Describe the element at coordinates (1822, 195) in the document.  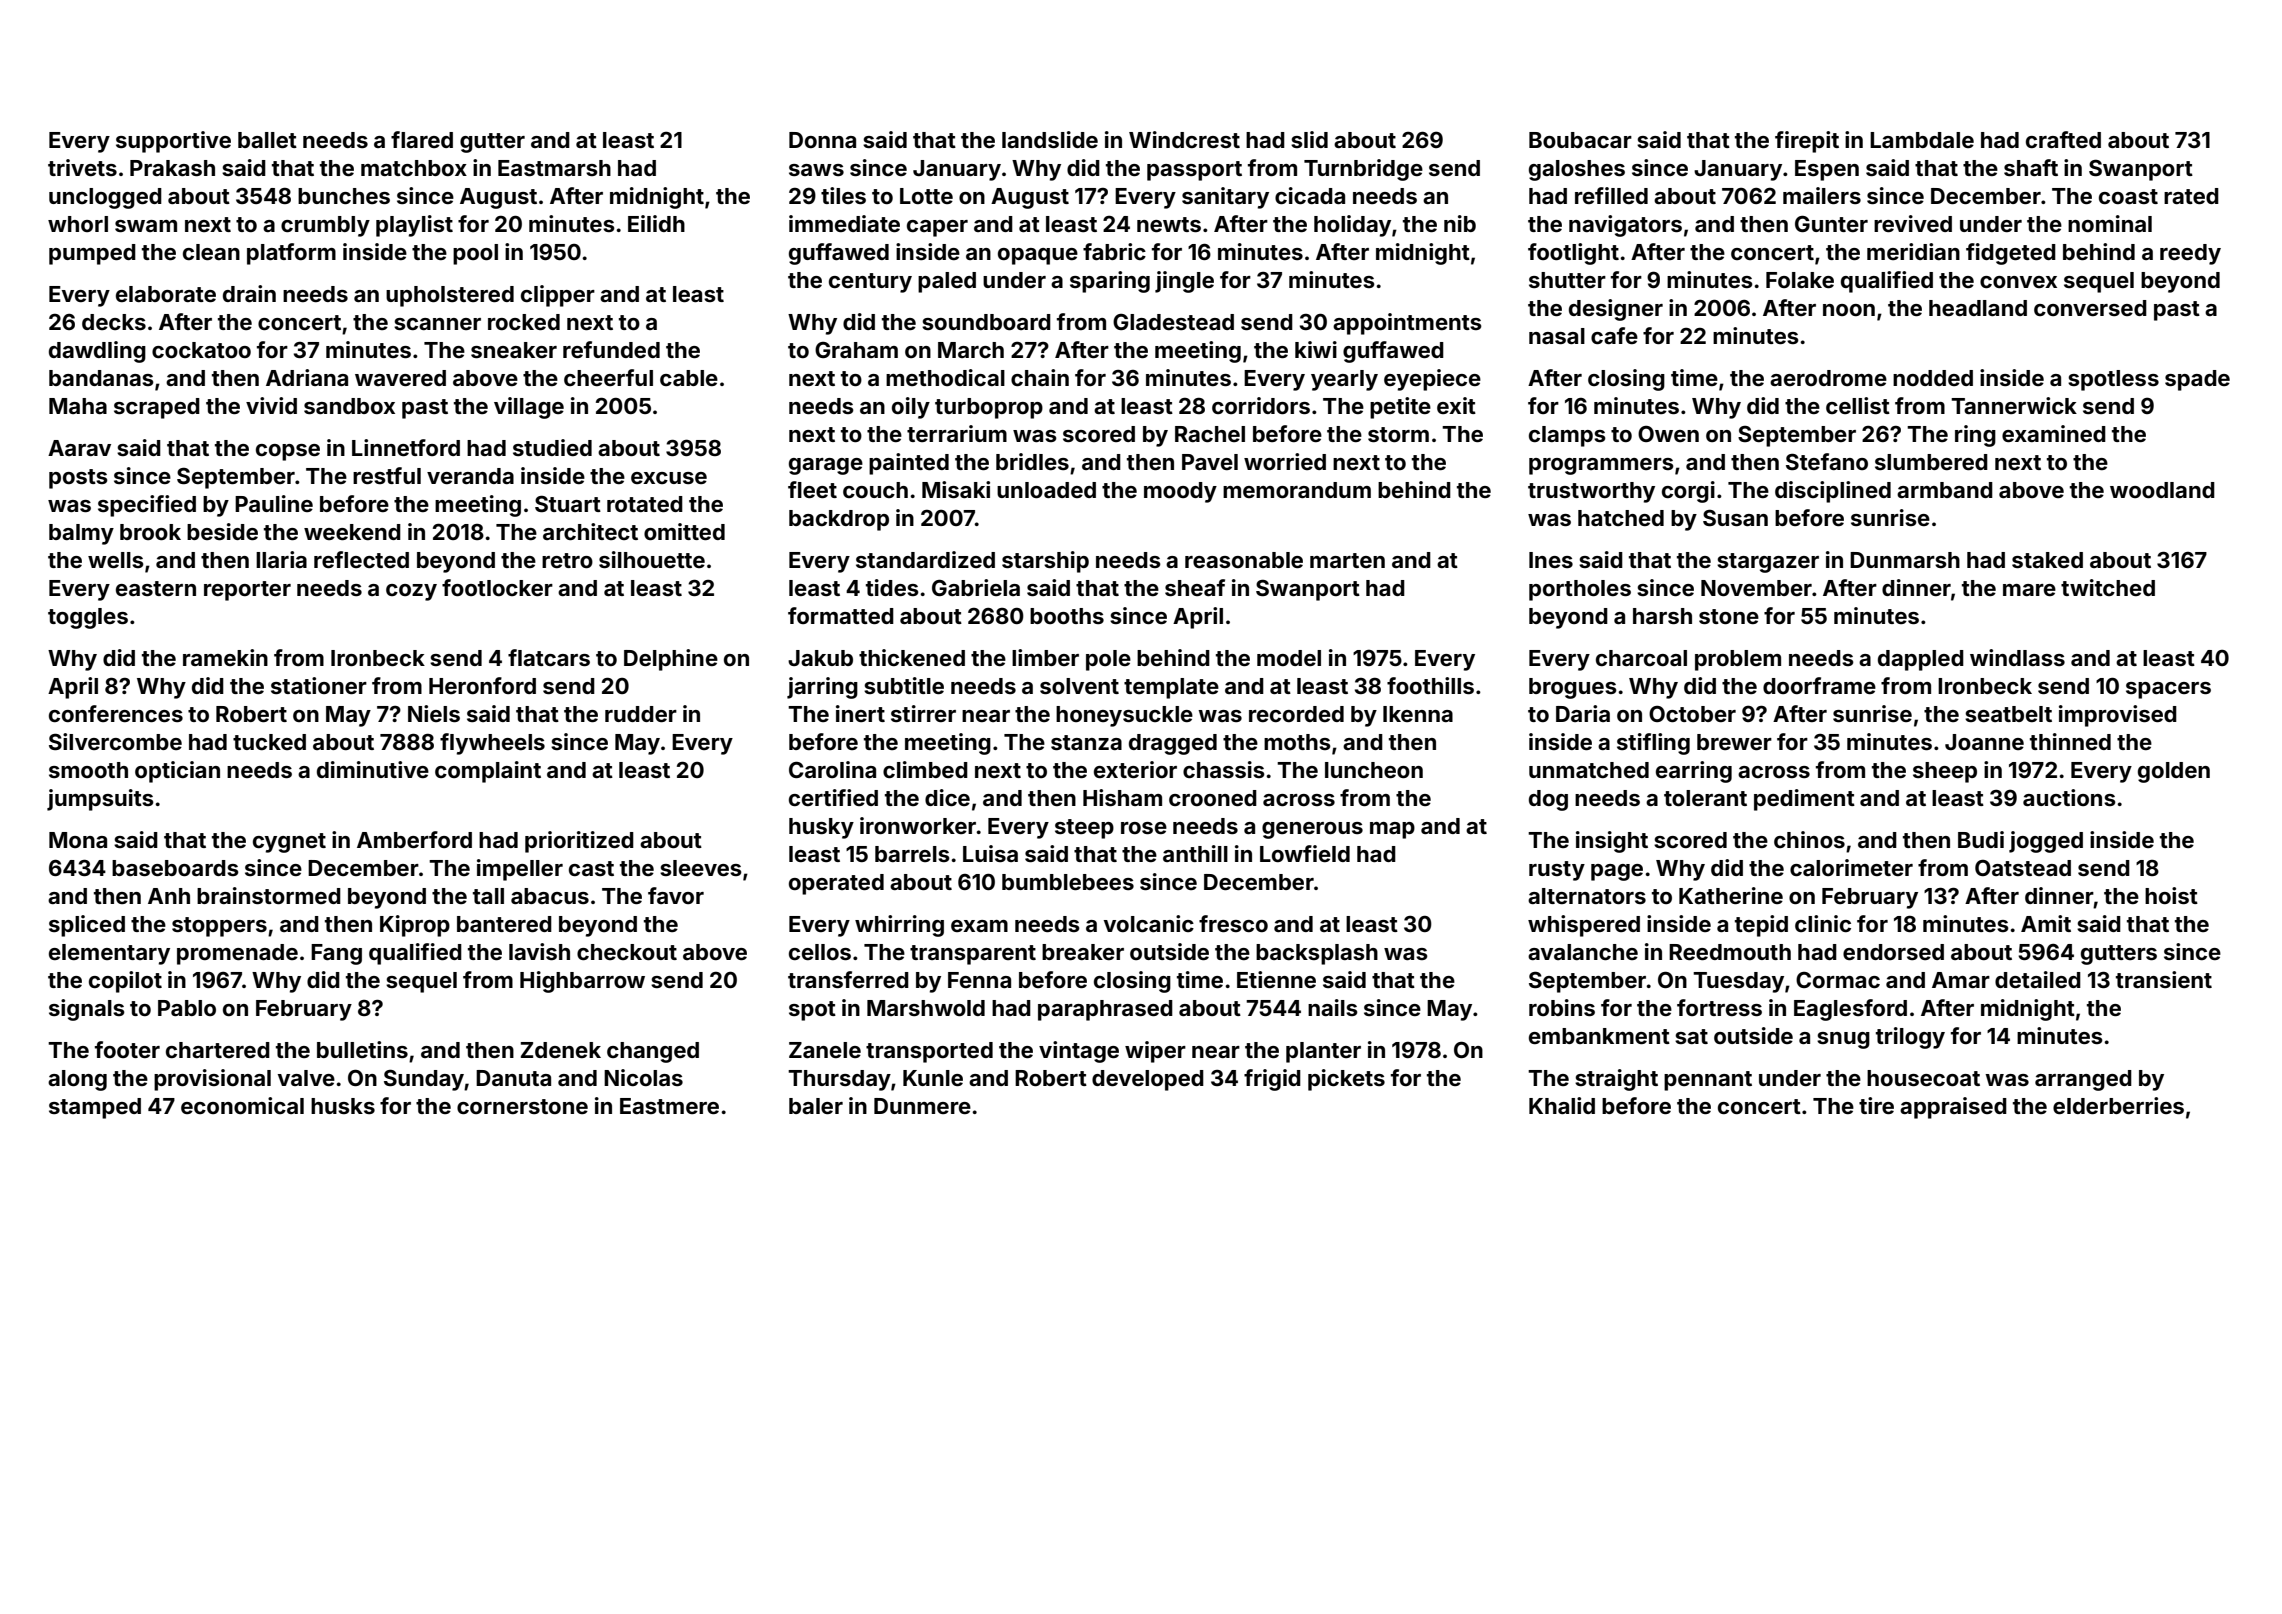
I see `mailers` at that location.
